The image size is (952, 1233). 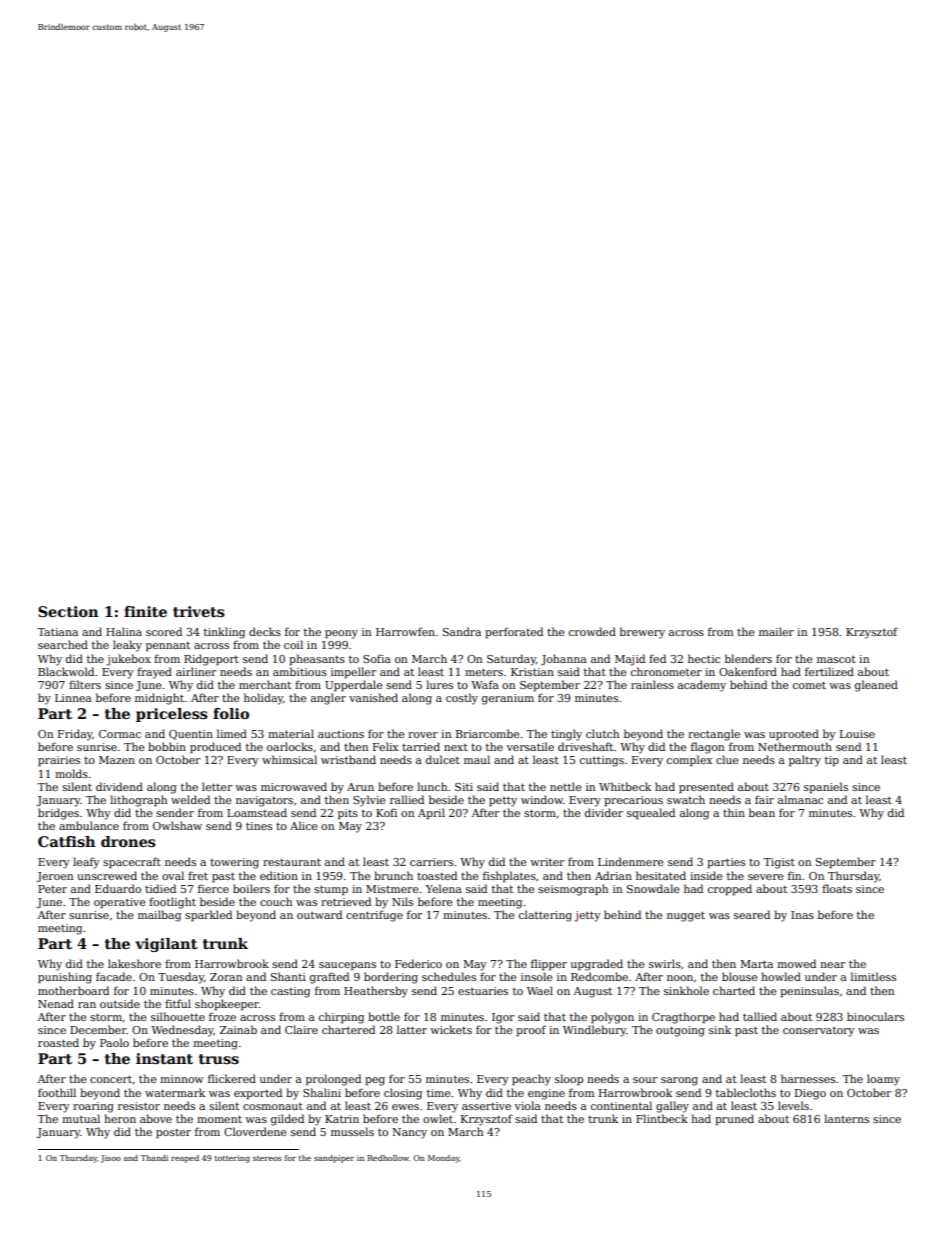 I want to click on bobbin, so click(x=167, y=746).
